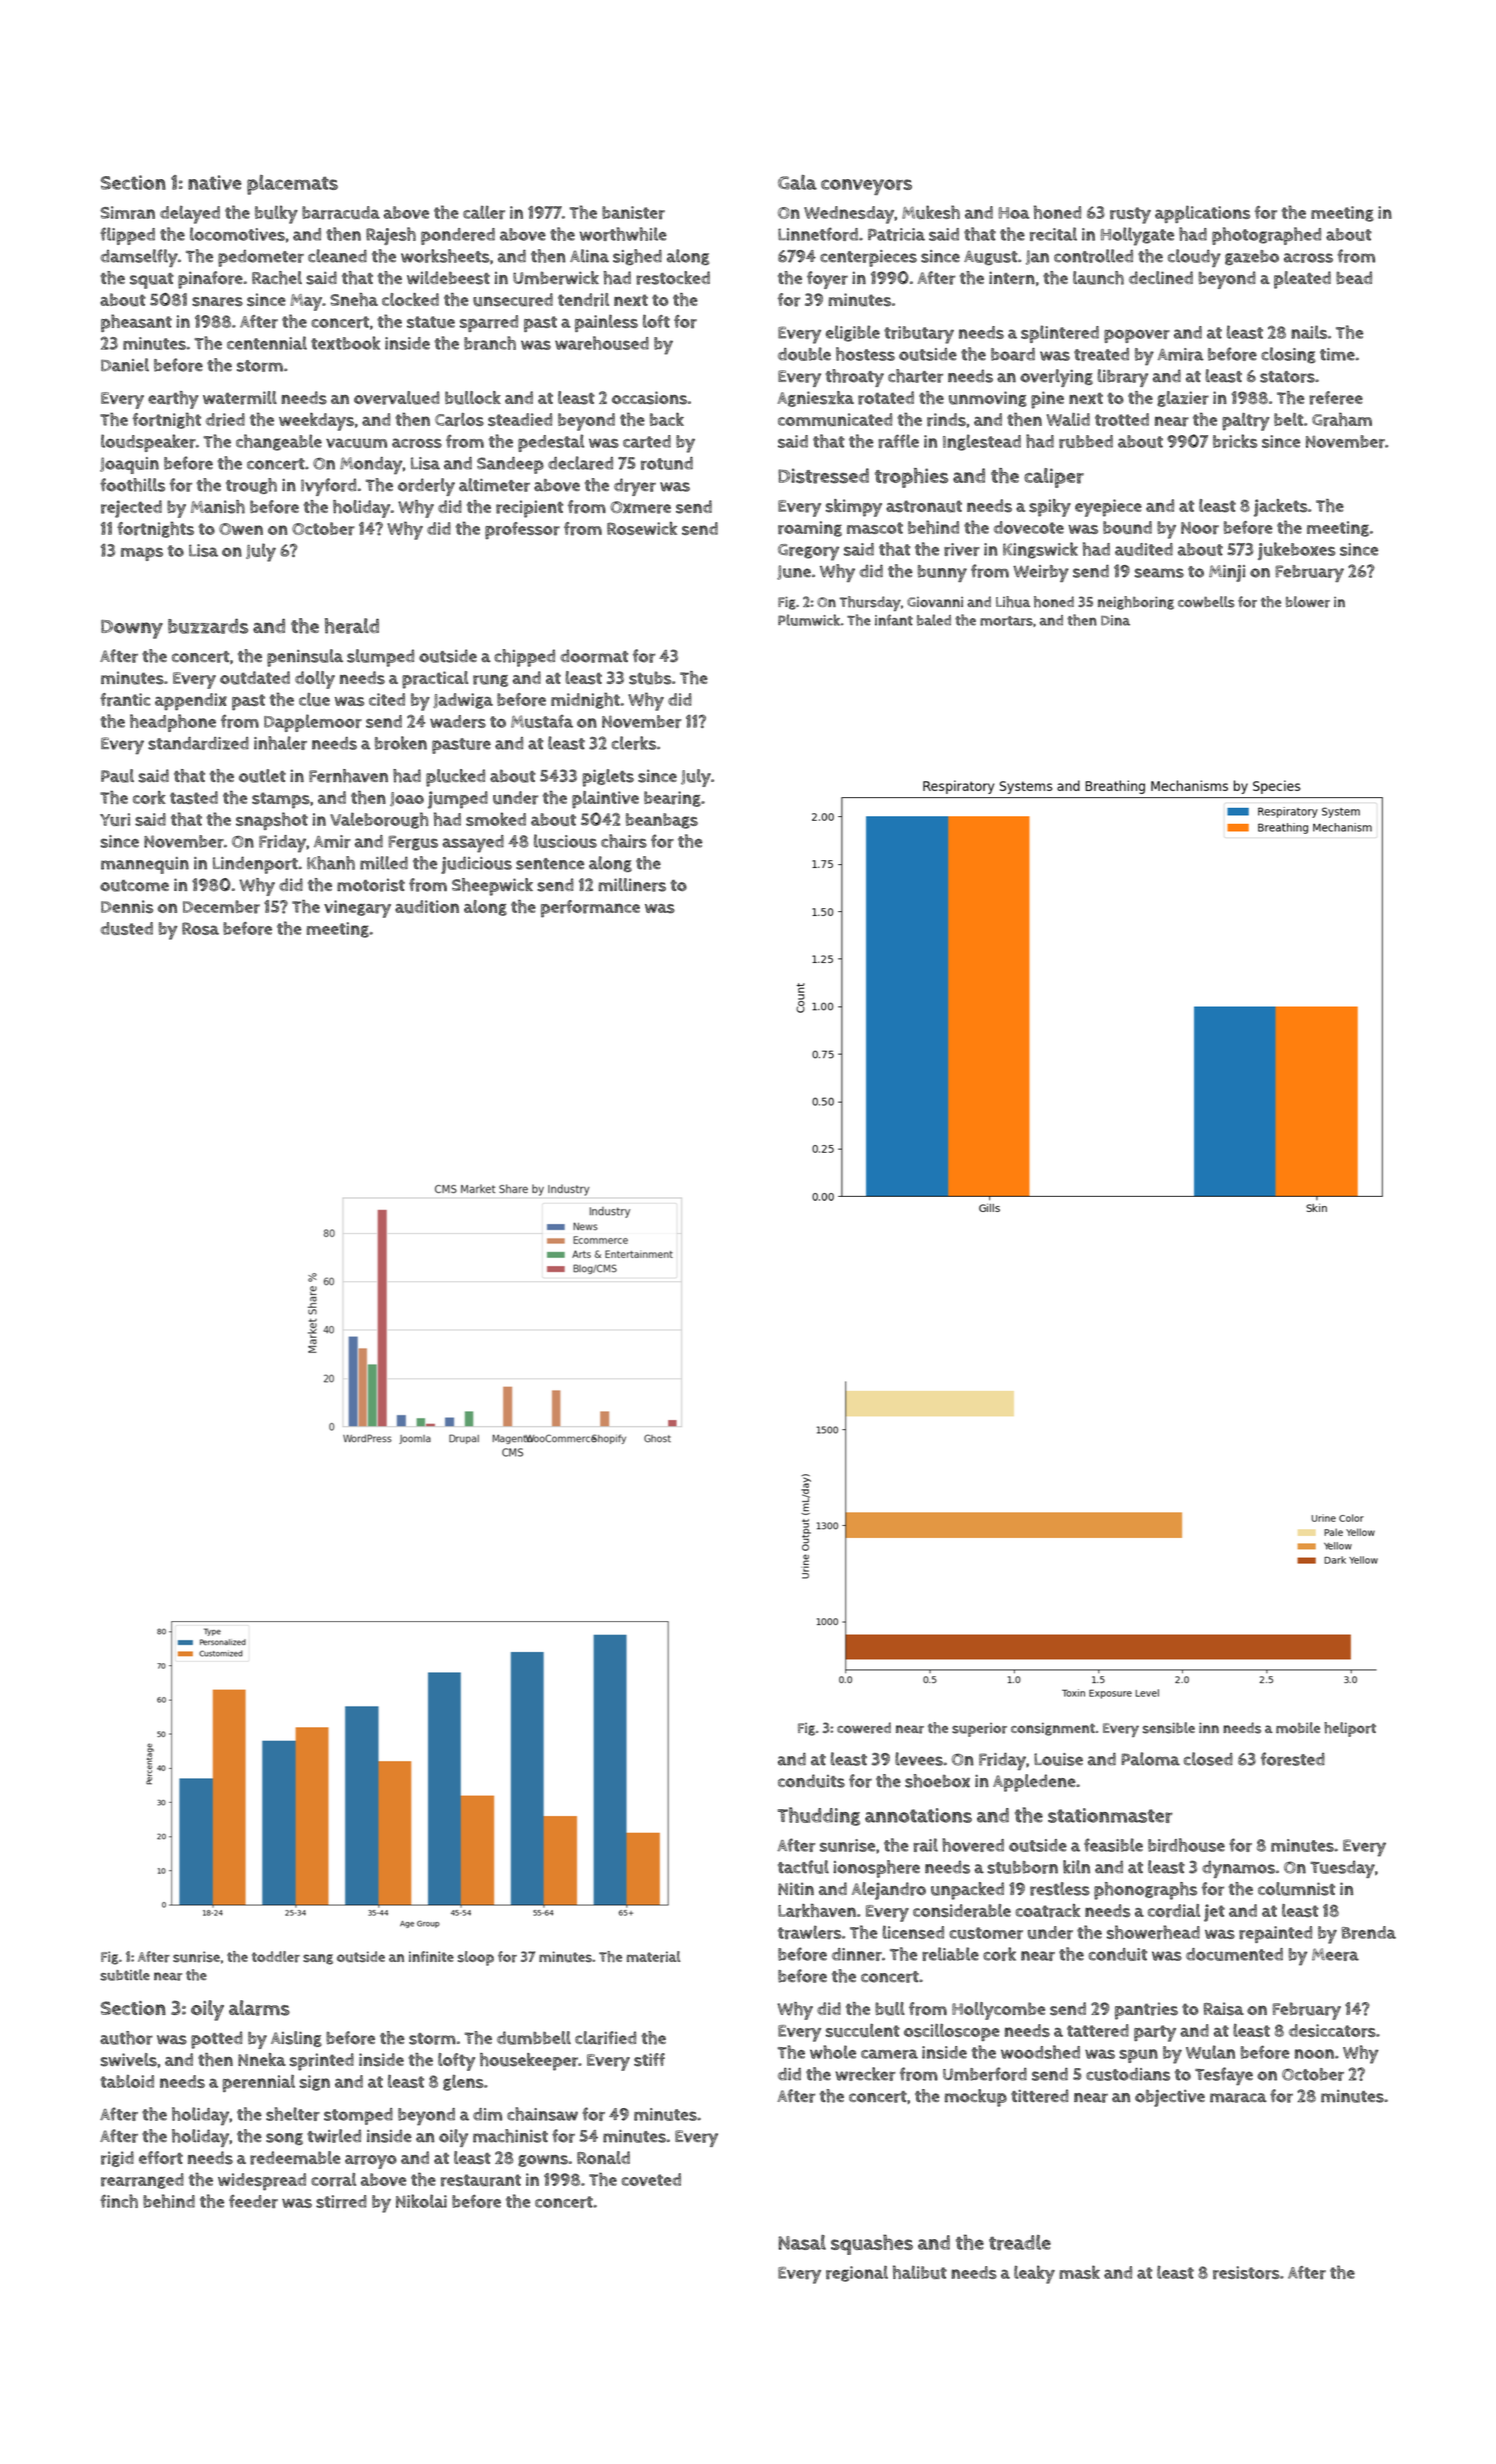 This image has width=1496, height=2464. I want to click on Nasal, so click(802, 2242).
